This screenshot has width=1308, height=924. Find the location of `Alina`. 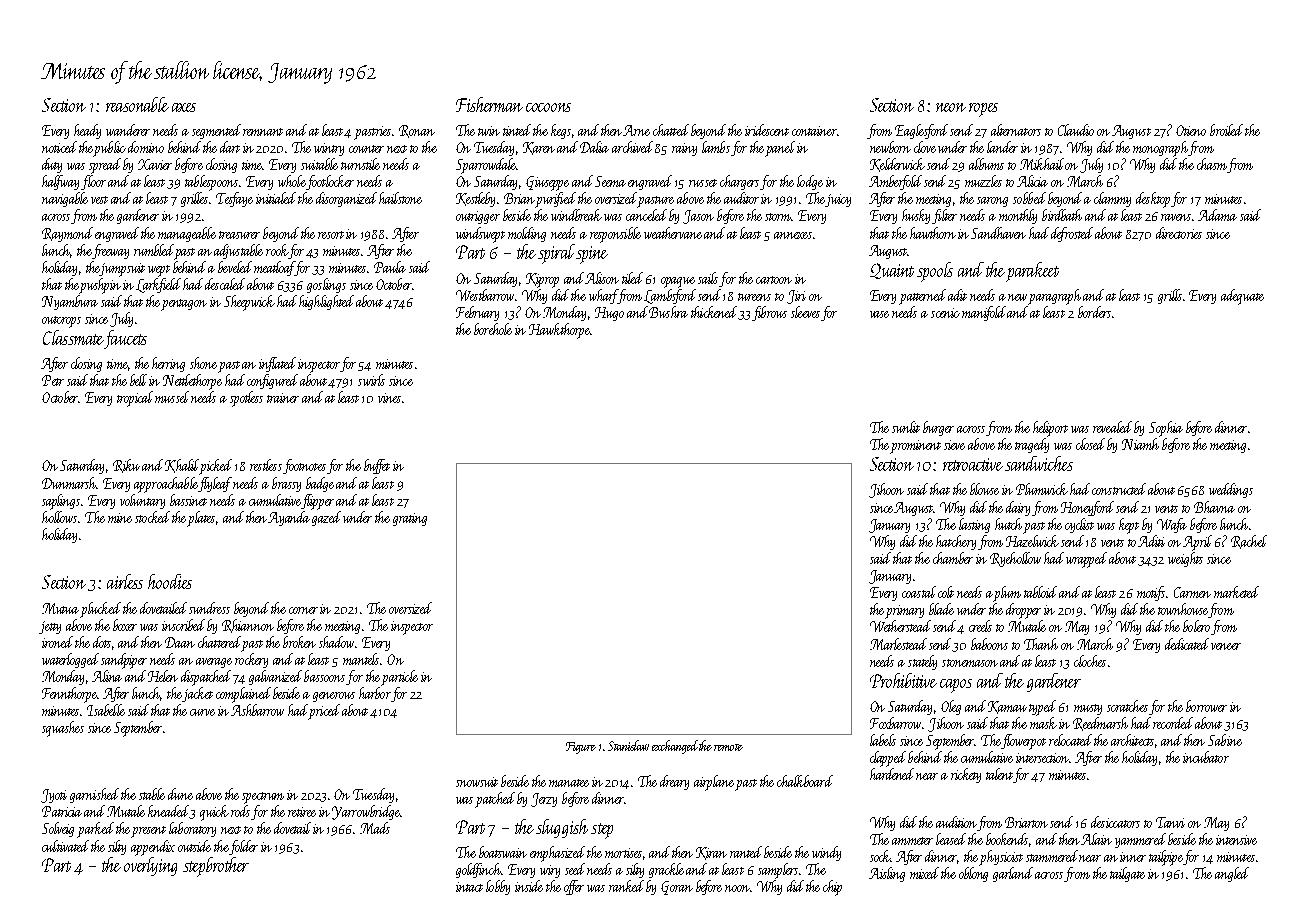

Alina is located at coordinates (107, 676).
